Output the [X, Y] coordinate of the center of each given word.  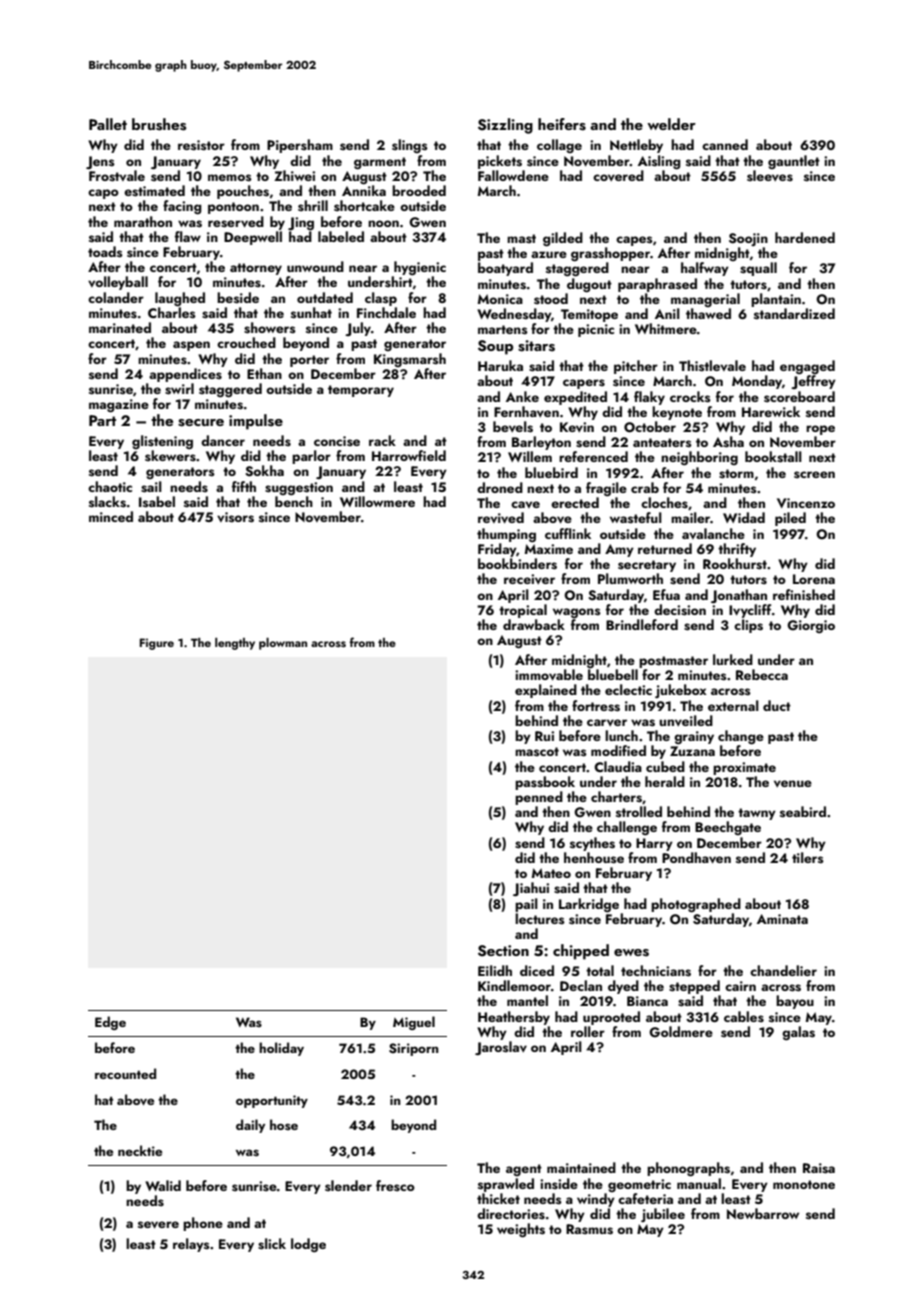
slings [410, 146]
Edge [110, 1023]
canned [725, 144]
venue [793, 783]
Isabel [157, 501]
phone [203, 1224]
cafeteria [645, 1198]
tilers [808, 857]
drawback [534, 624]
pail [526, 905]
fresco [395, 1186]
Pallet [108, 124]
